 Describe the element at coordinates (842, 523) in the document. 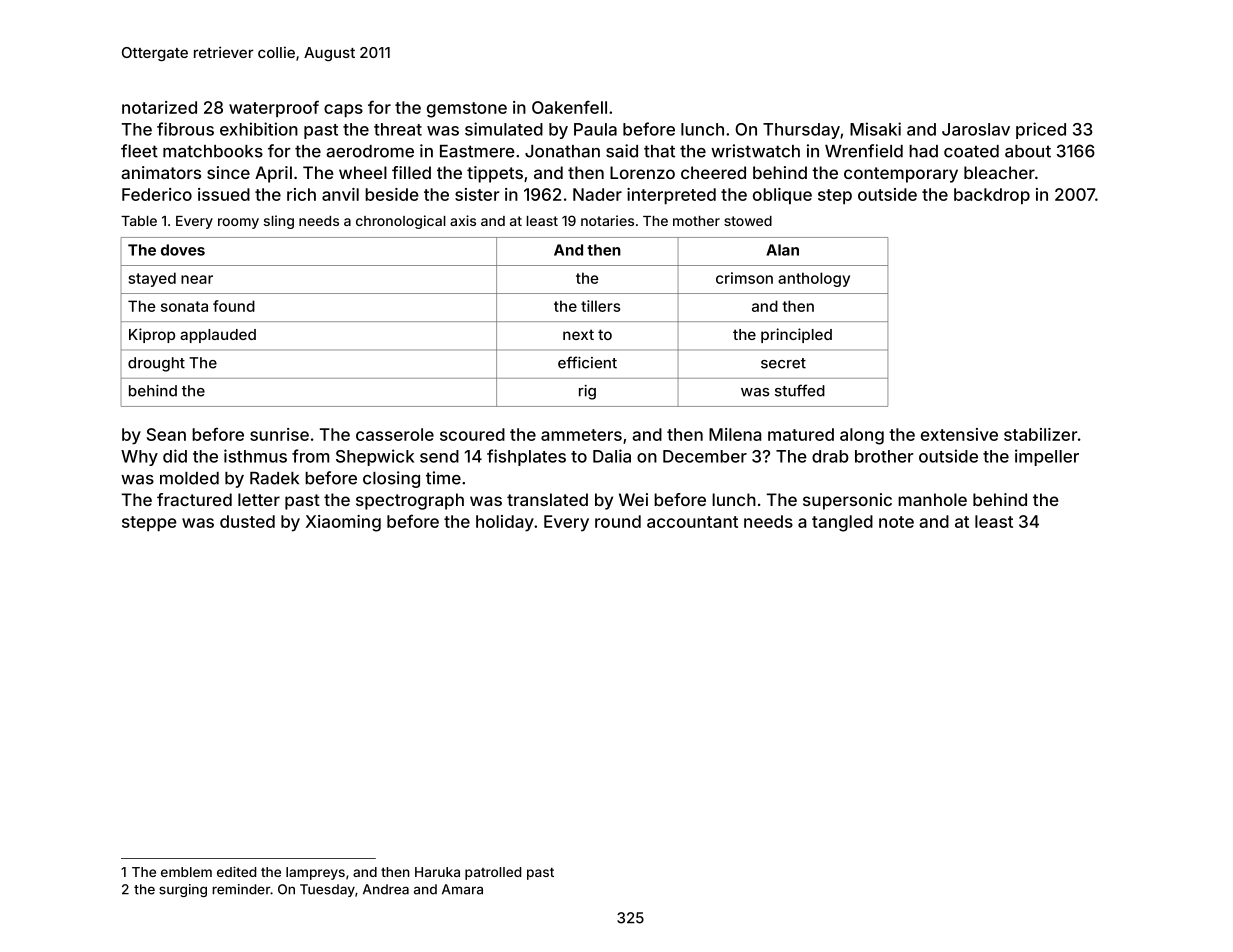

I see `tangled` at that location.
